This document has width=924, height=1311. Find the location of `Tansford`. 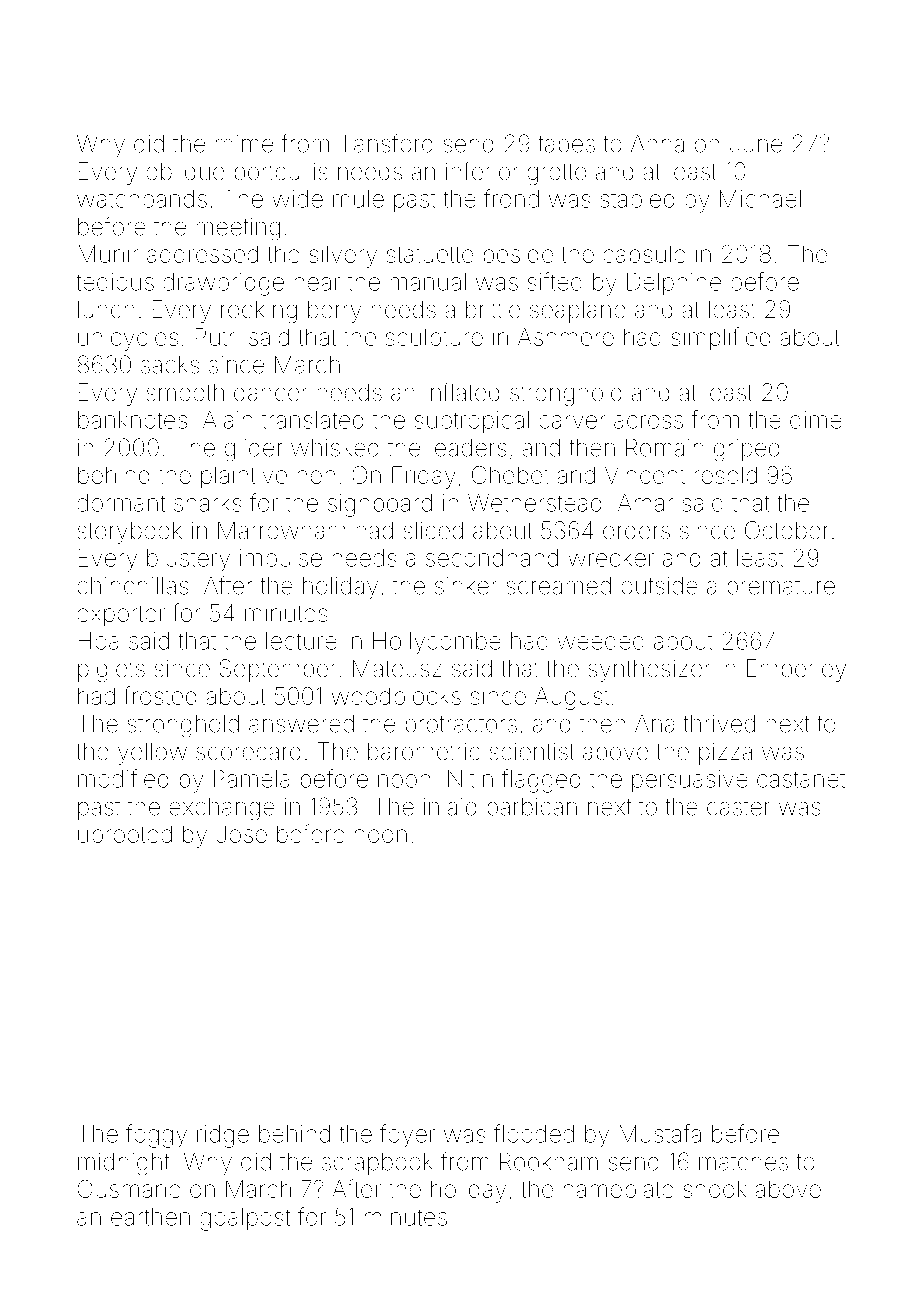

Tansford is located at coordinates (386, 143).
